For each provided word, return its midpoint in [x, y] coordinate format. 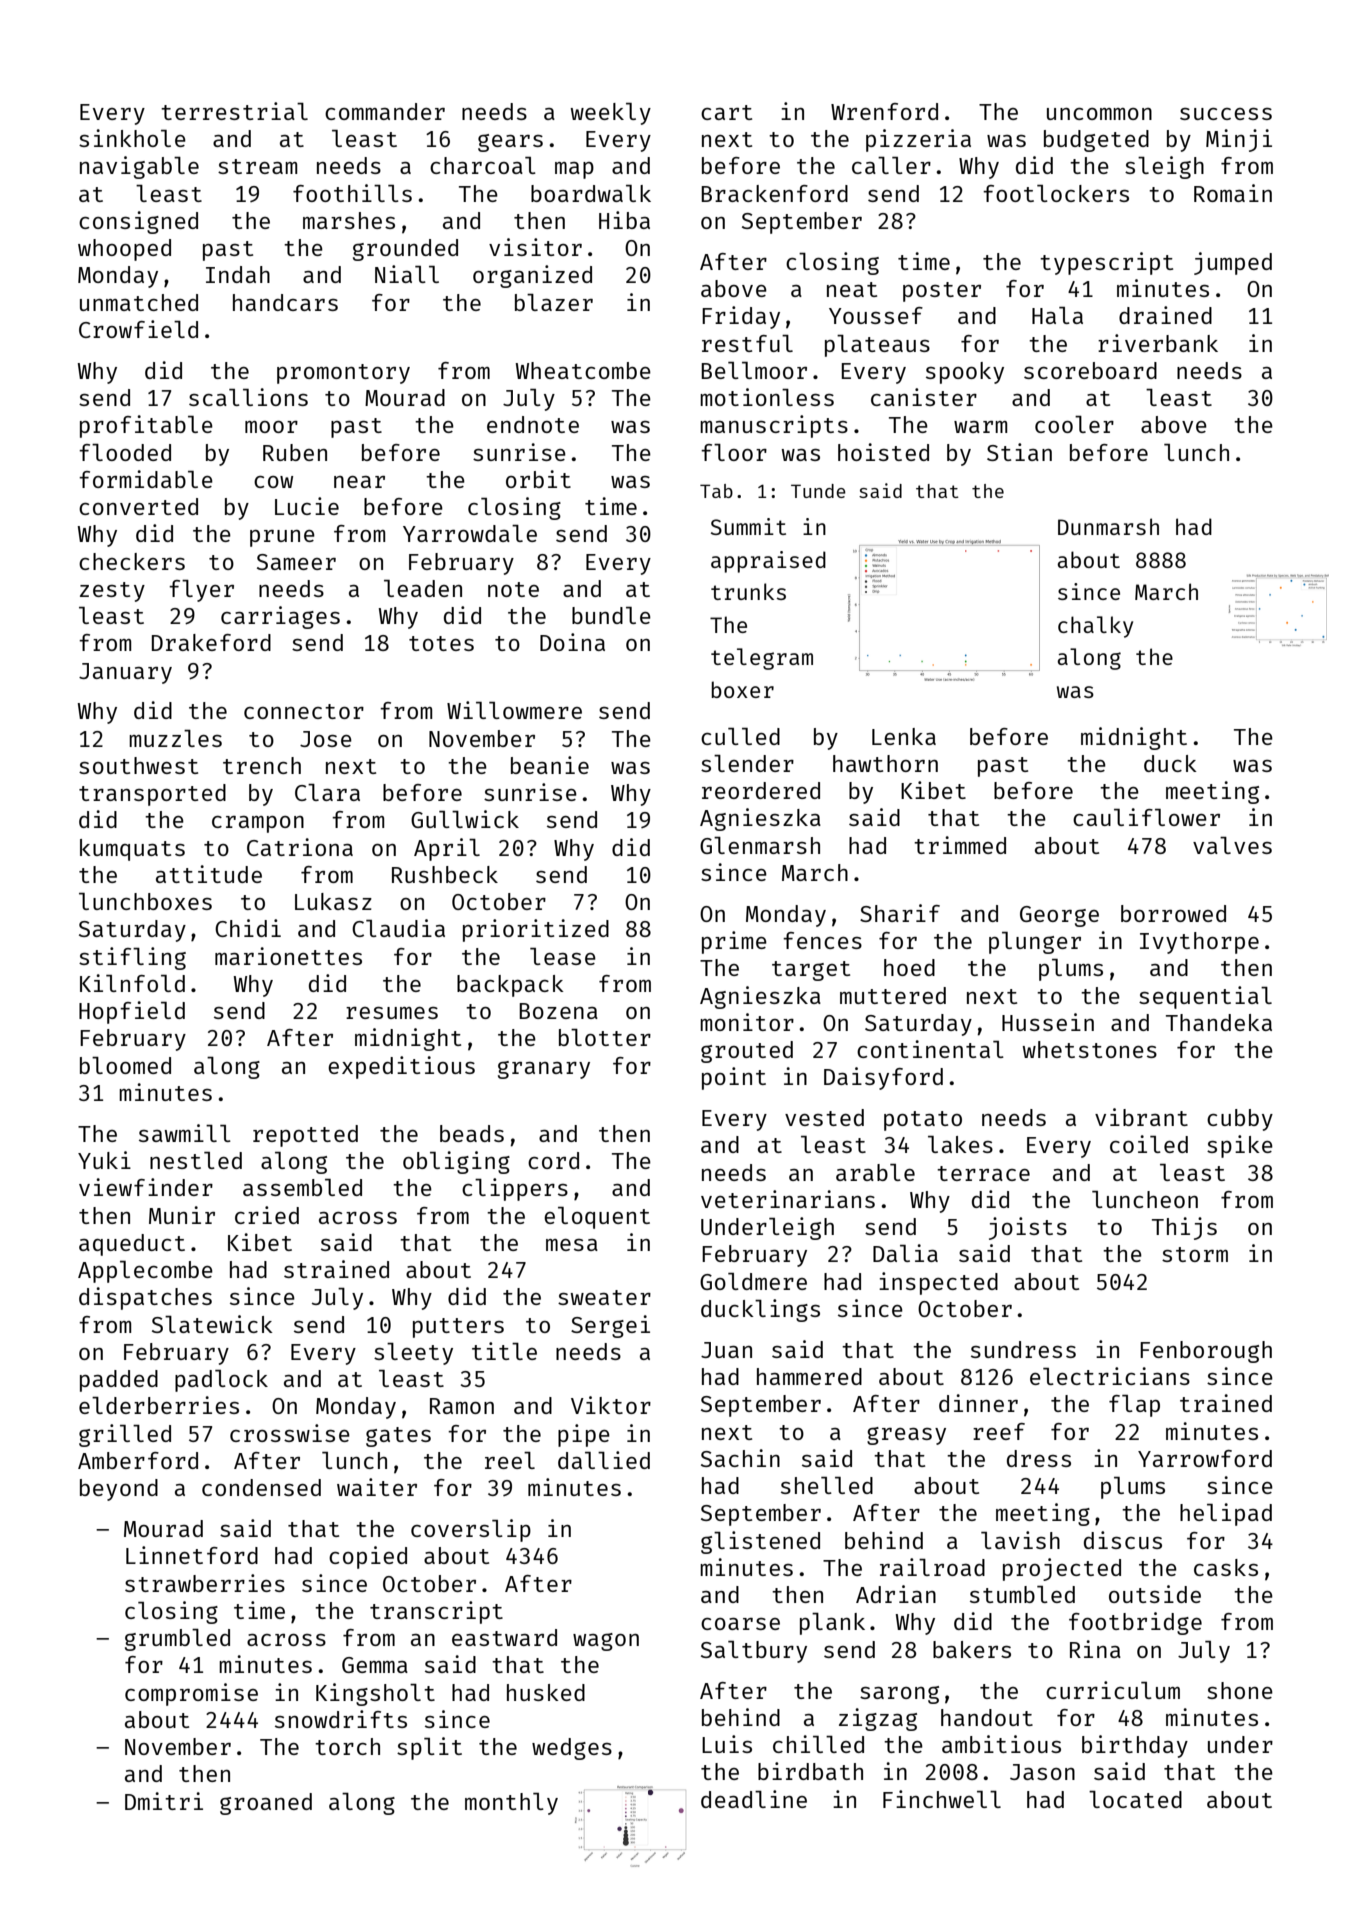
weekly [610, 114]
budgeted [1096, 141]
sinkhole [132, 138]
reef [999, 1431]
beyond [119, 1490]
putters [458, 1328]
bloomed [125, 1065]
